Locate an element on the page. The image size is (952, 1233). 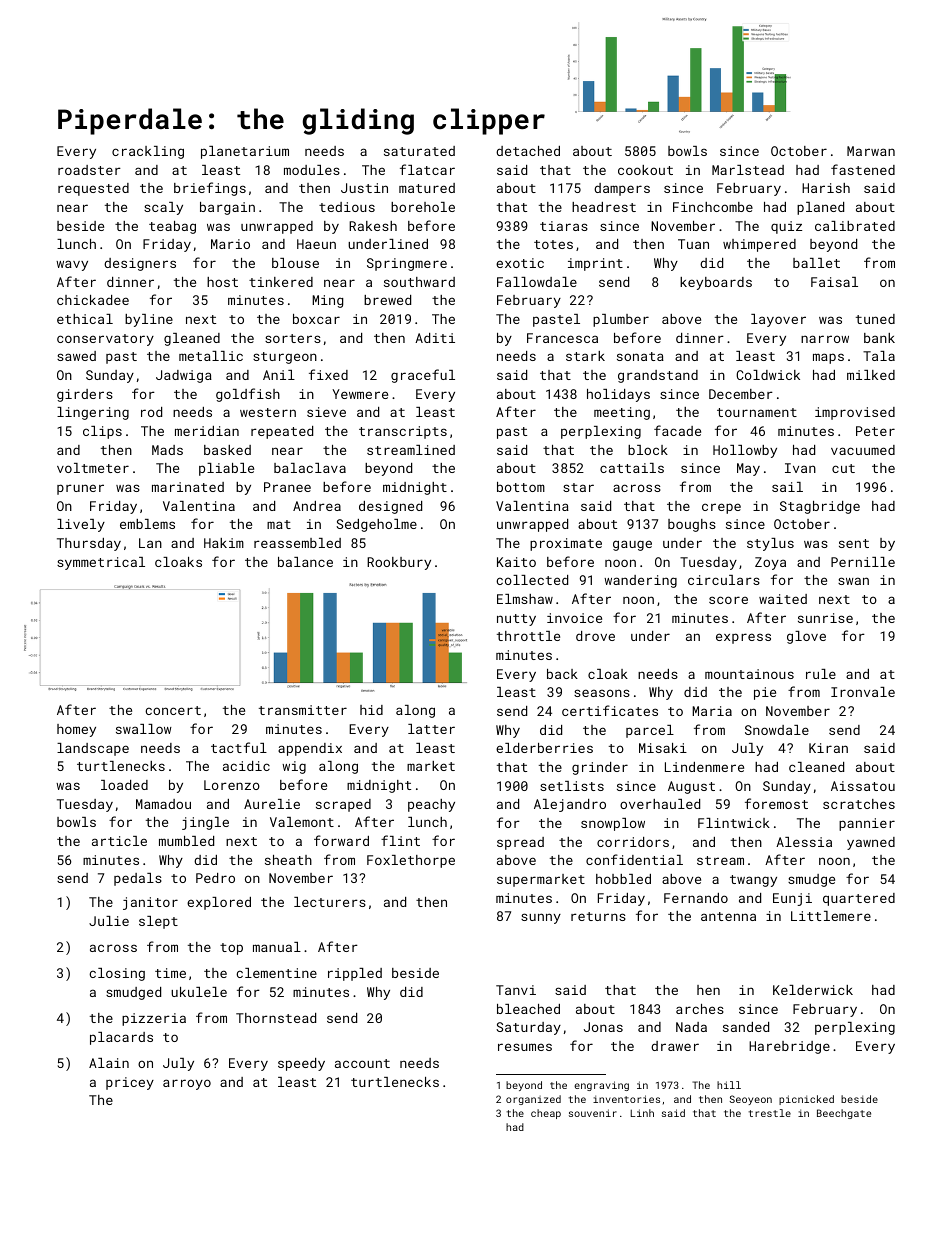
Yewmere is located at coordinates (360, 394).
